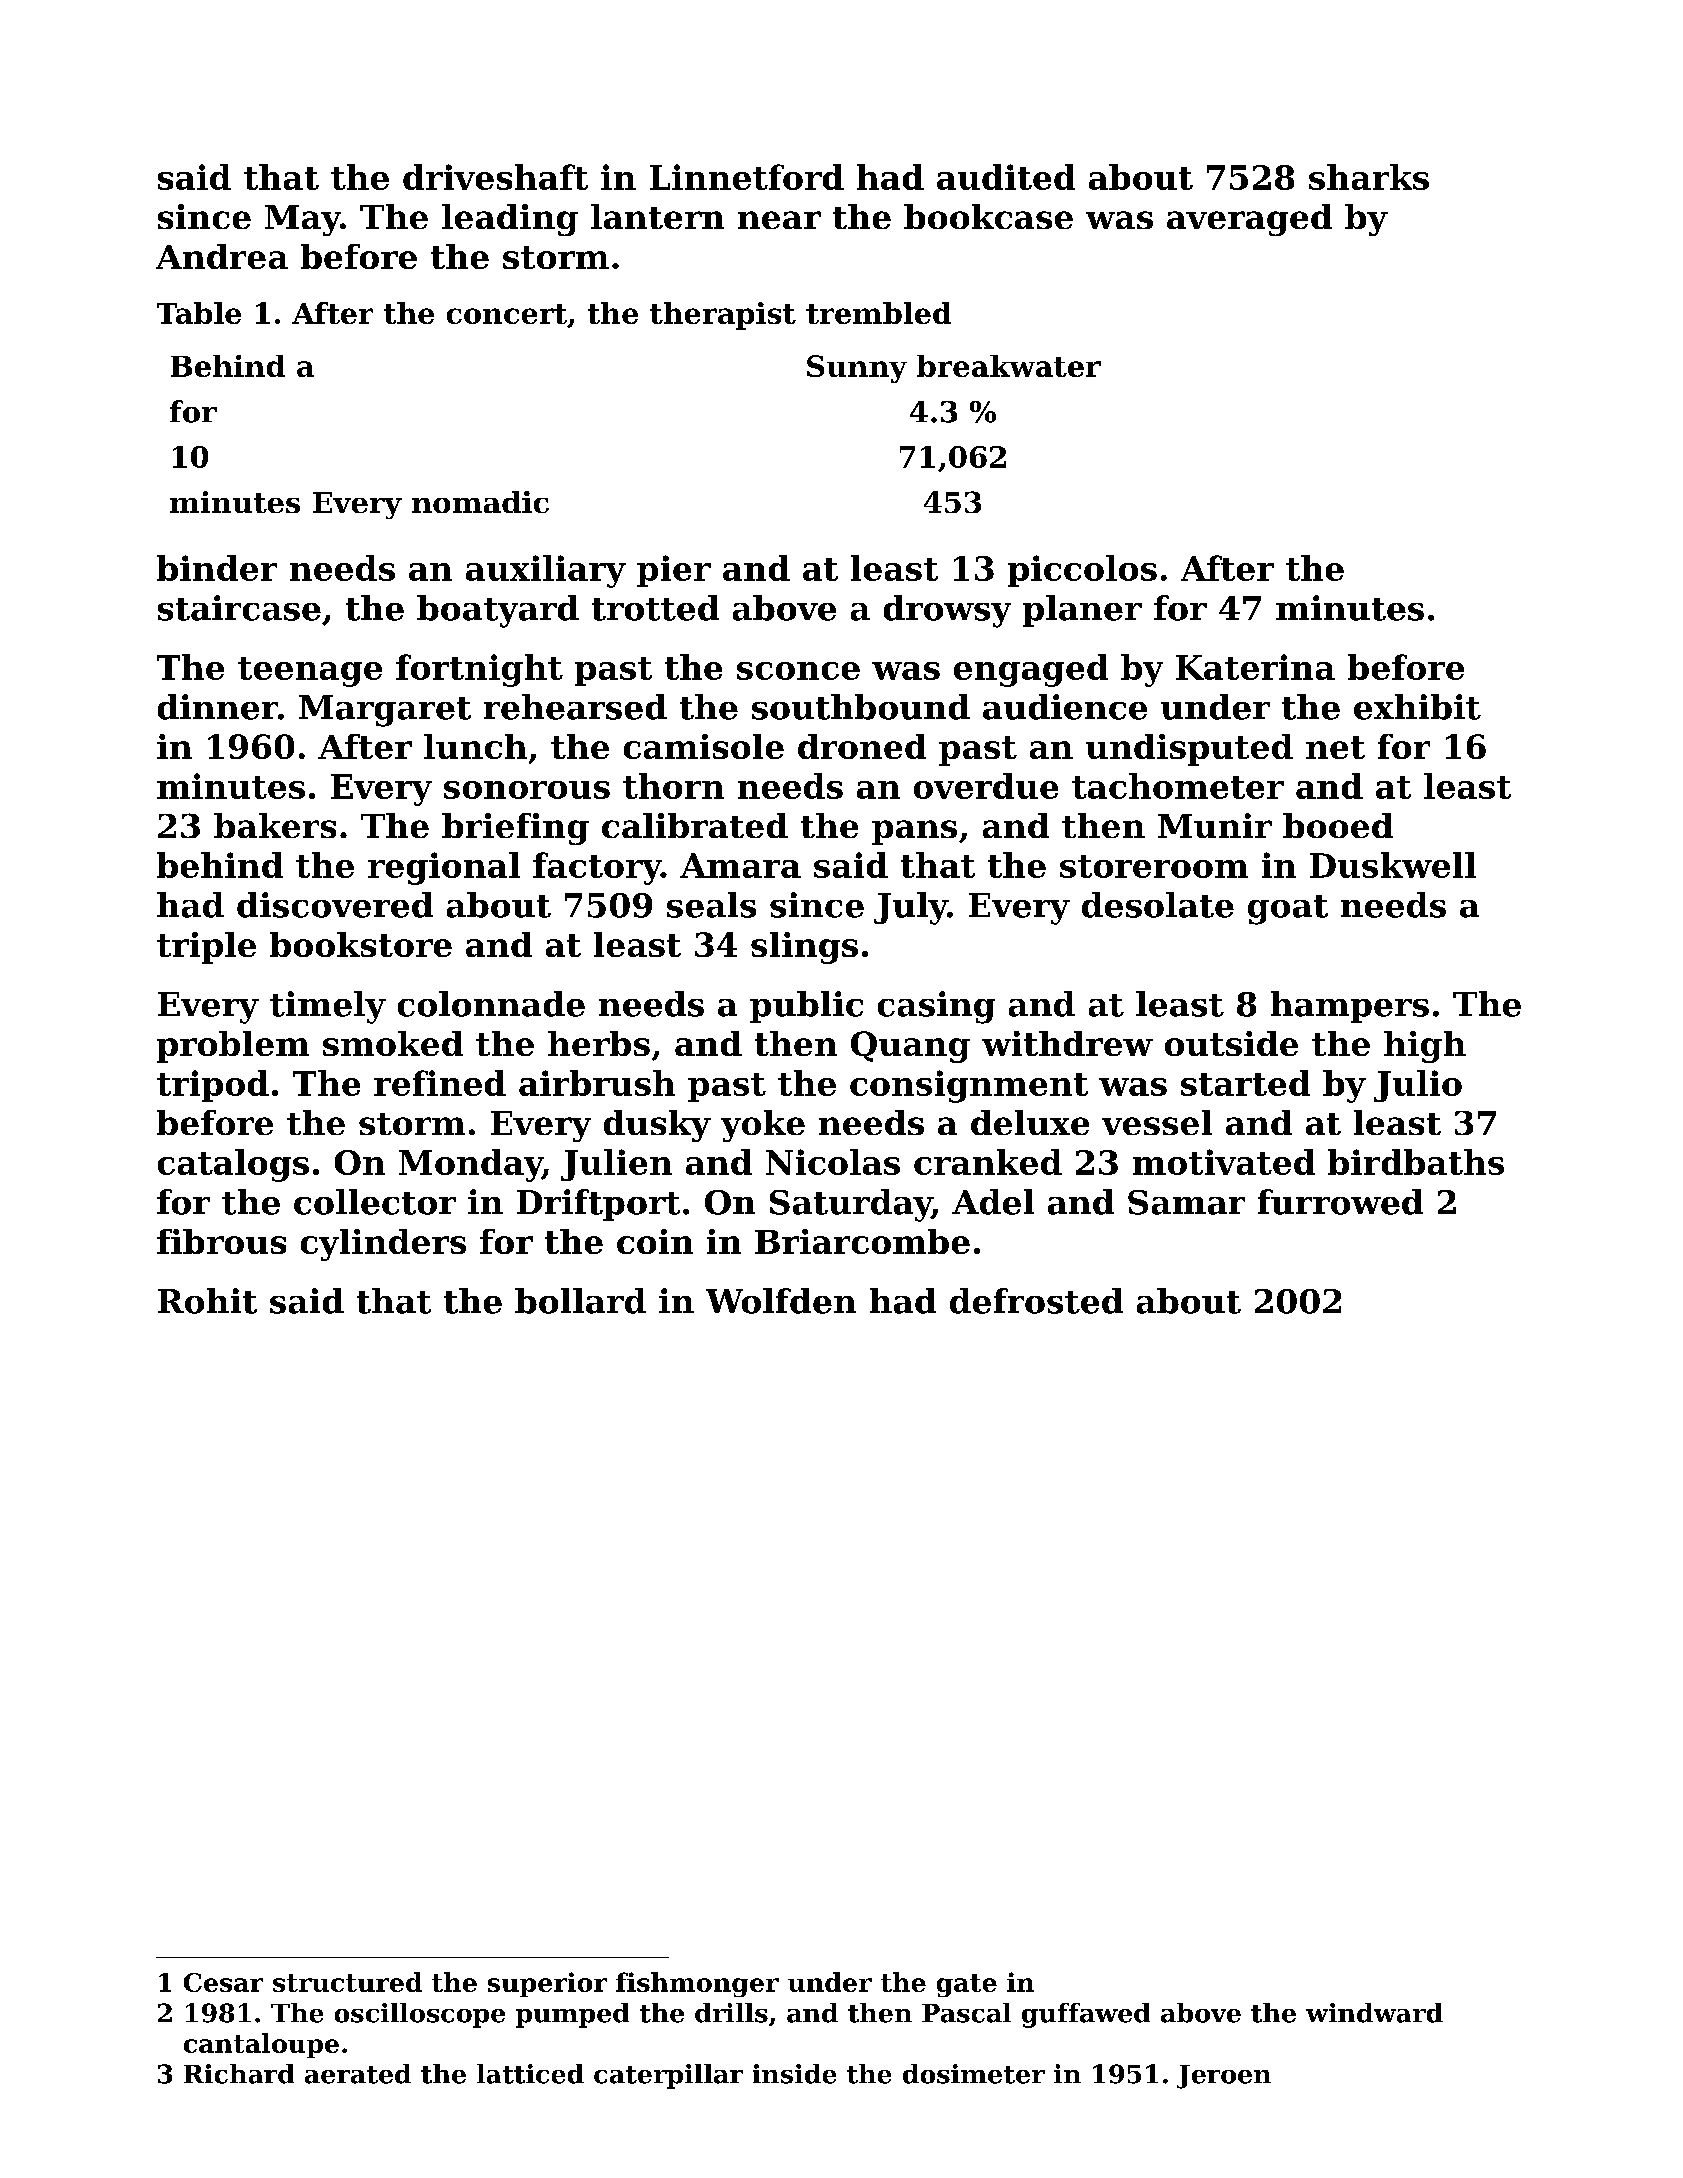  Describe the element at coordinates (580, 1301) in the page. I see `bollard` at that location.
